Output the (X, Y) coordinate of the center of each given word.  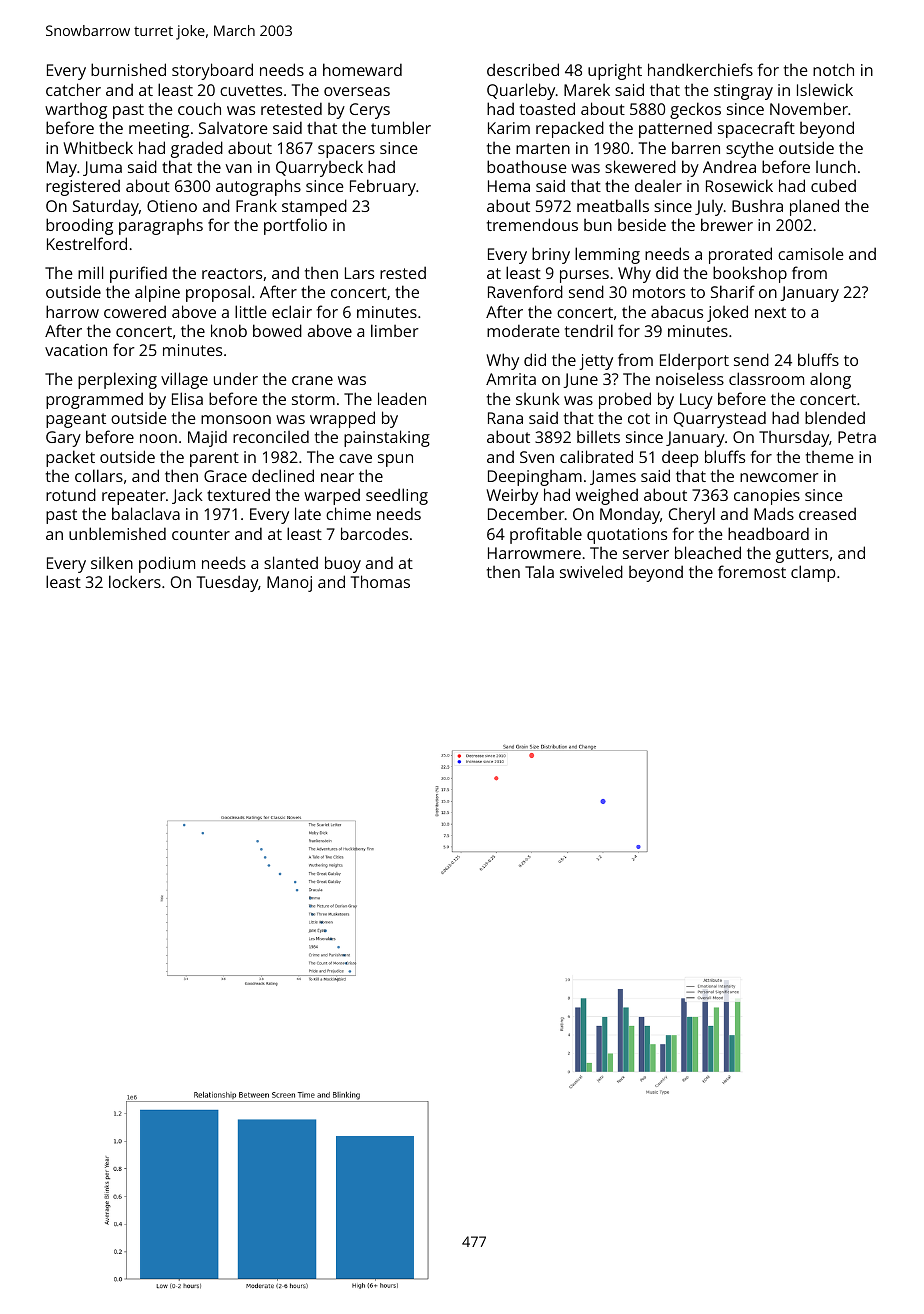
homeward (362, 69)
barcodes (374, 533)
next (770, 312)
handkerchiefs (700, 69)
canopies (767, 497)
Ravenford (525, 291)
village (184, 380)
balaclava (146, 513)
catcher (73, 89)
